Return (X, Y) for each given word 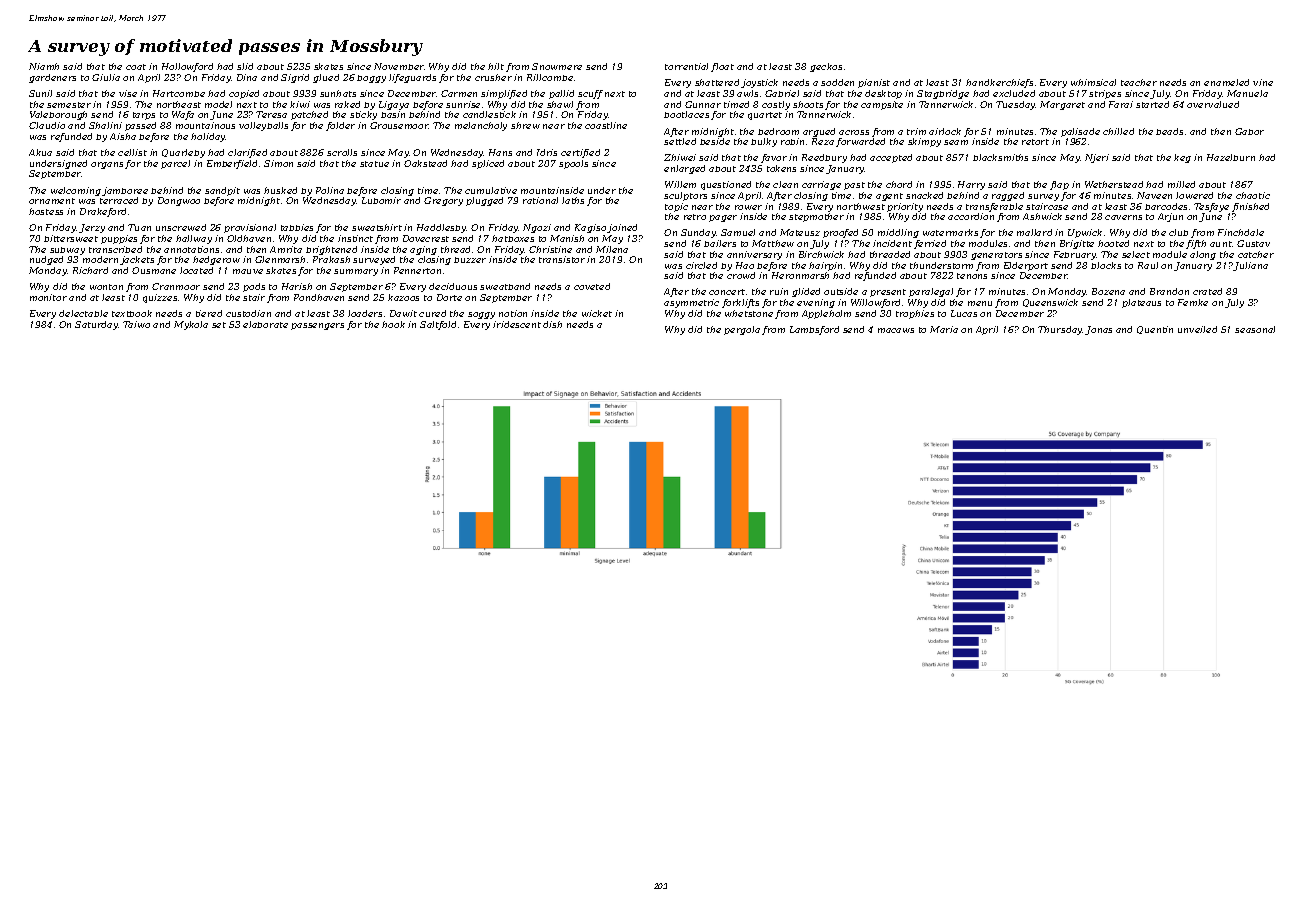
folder (340, 126)
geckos (826, 67)
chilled (1118, 131)
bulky (764, 142)
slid (245, 66)
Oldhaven (249, 238)
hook (393, 324)
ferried (930, 244)
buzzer (470, 260)
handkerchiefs (999, 83)
